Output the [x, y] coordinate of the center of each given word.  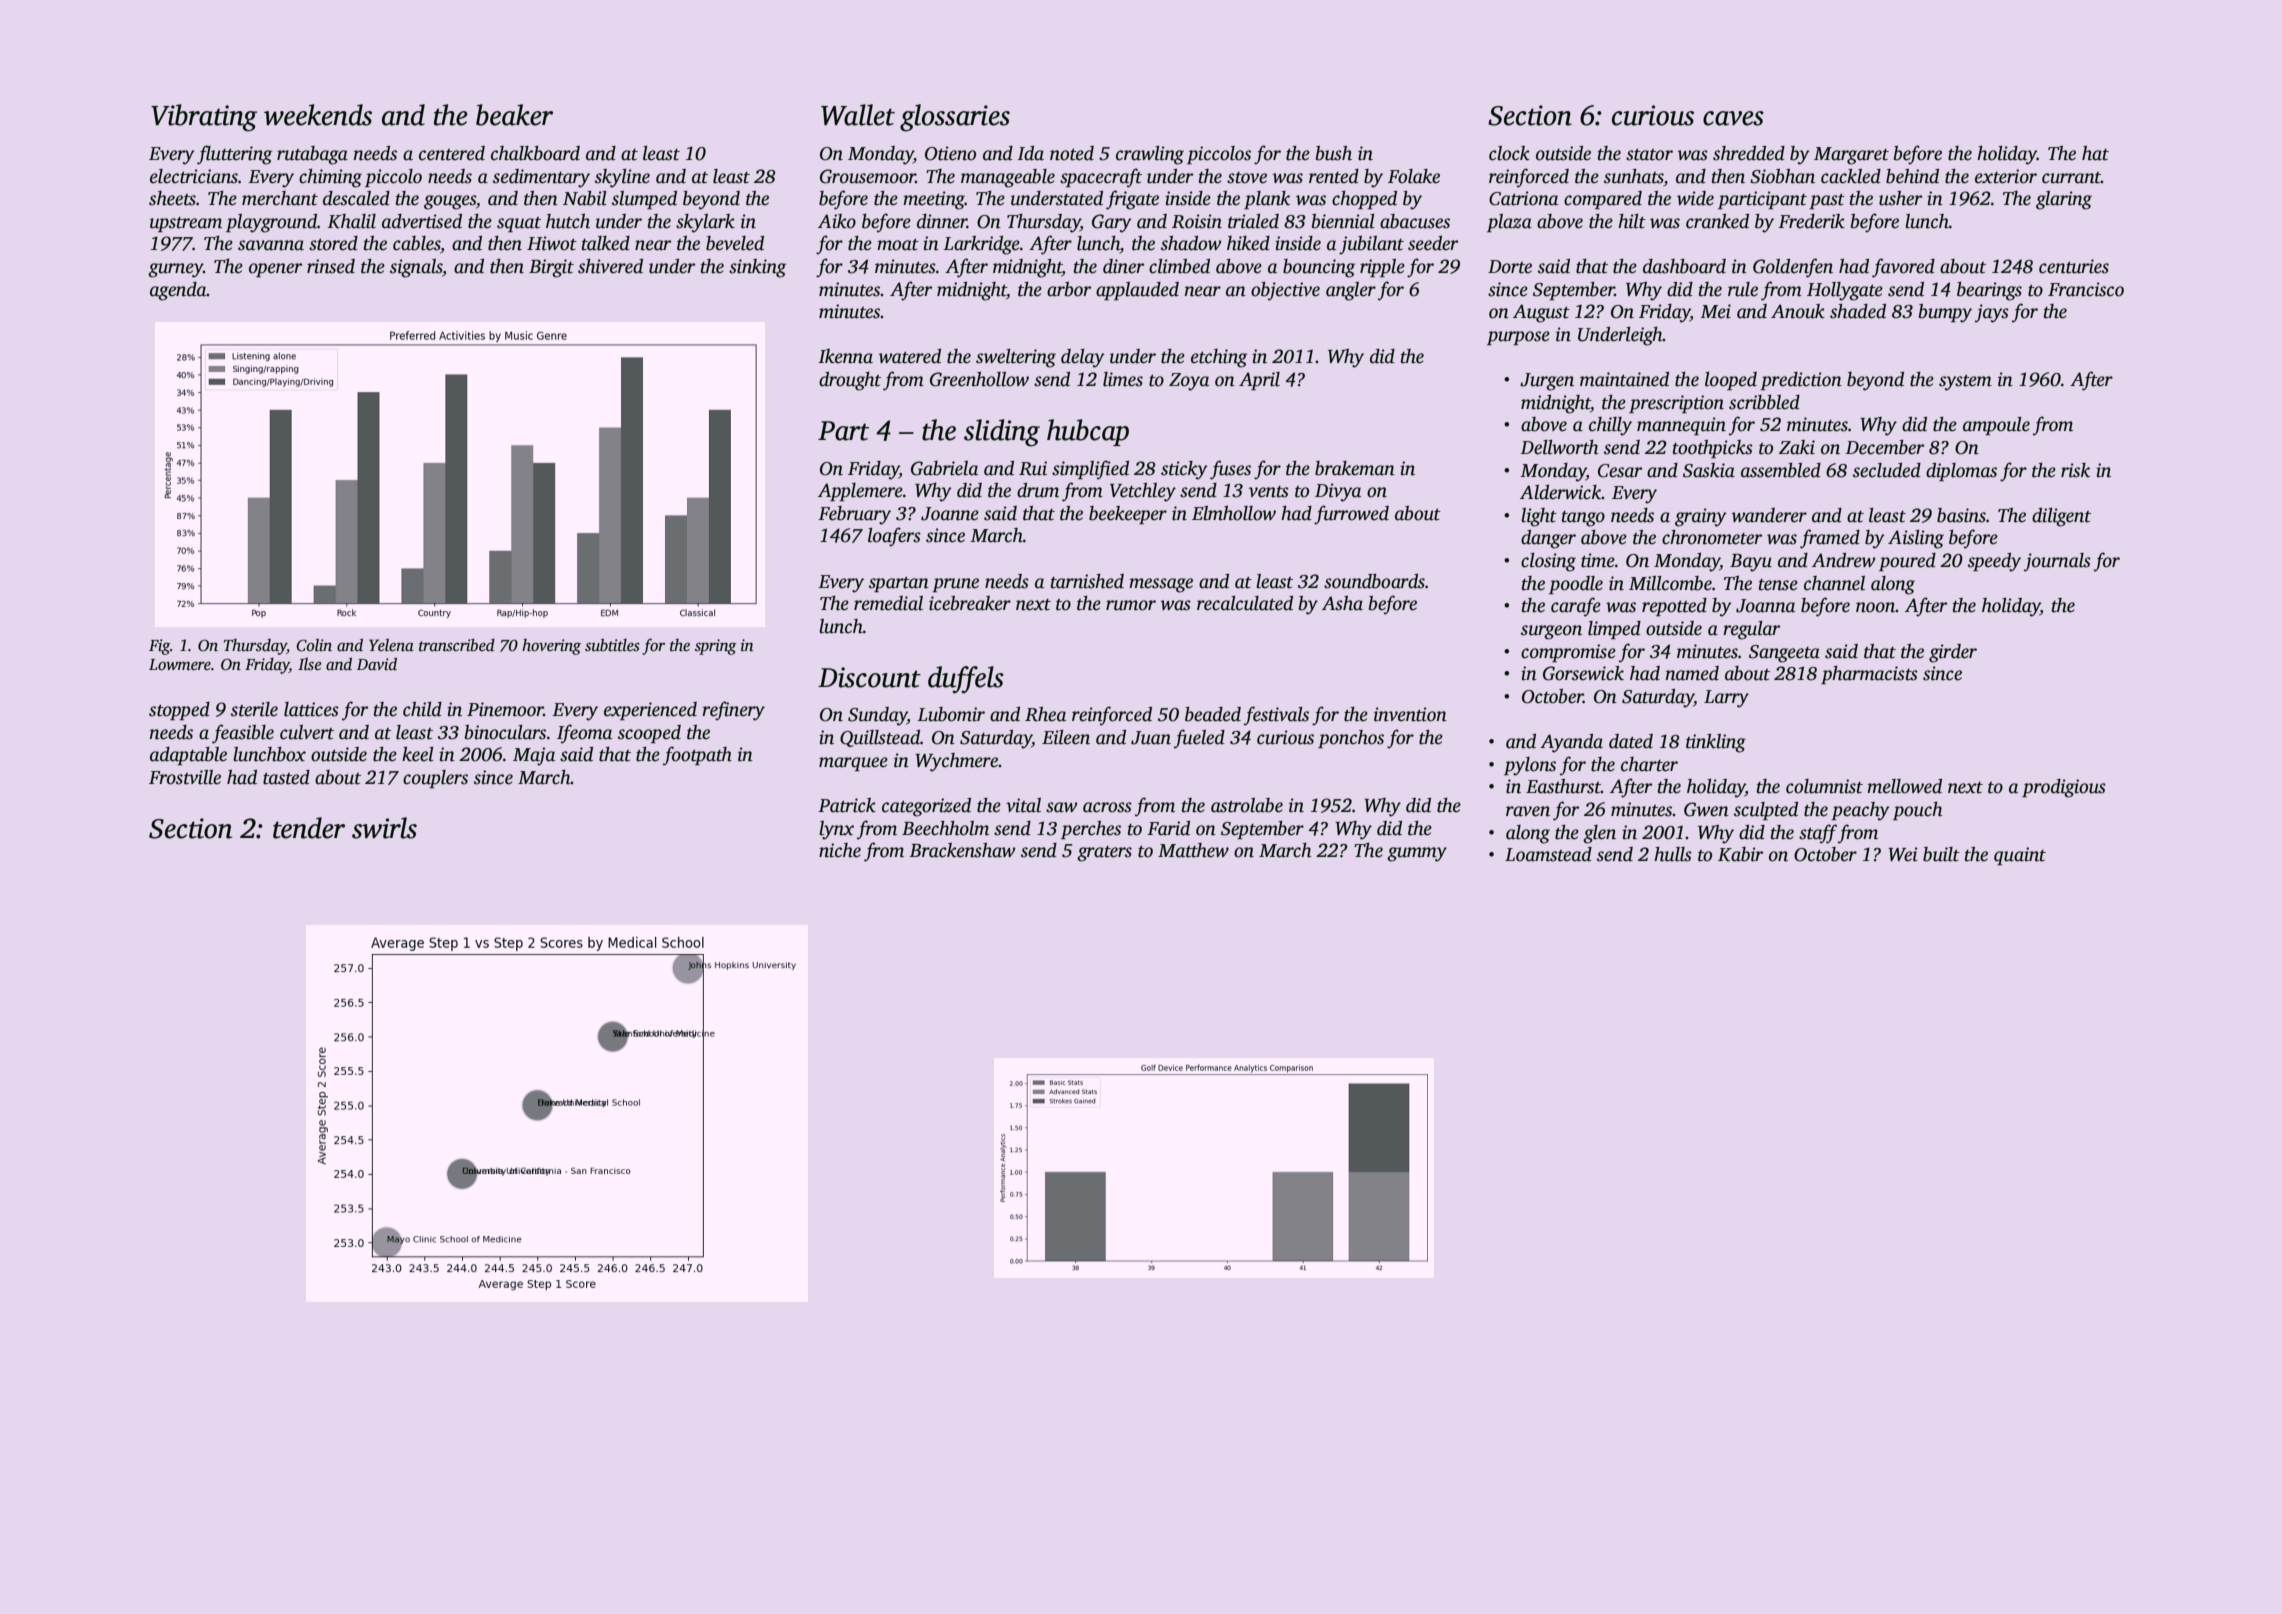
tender [309, 828]
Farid [1168, 828]
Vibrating [204, 118]
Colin [314, 645]
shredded [1749, 153]
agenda [178, 291]
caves [1733, 118]
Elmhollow [1234, 513]
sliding [1002, 433]
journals [2057, 562]
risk [2075, 470]
